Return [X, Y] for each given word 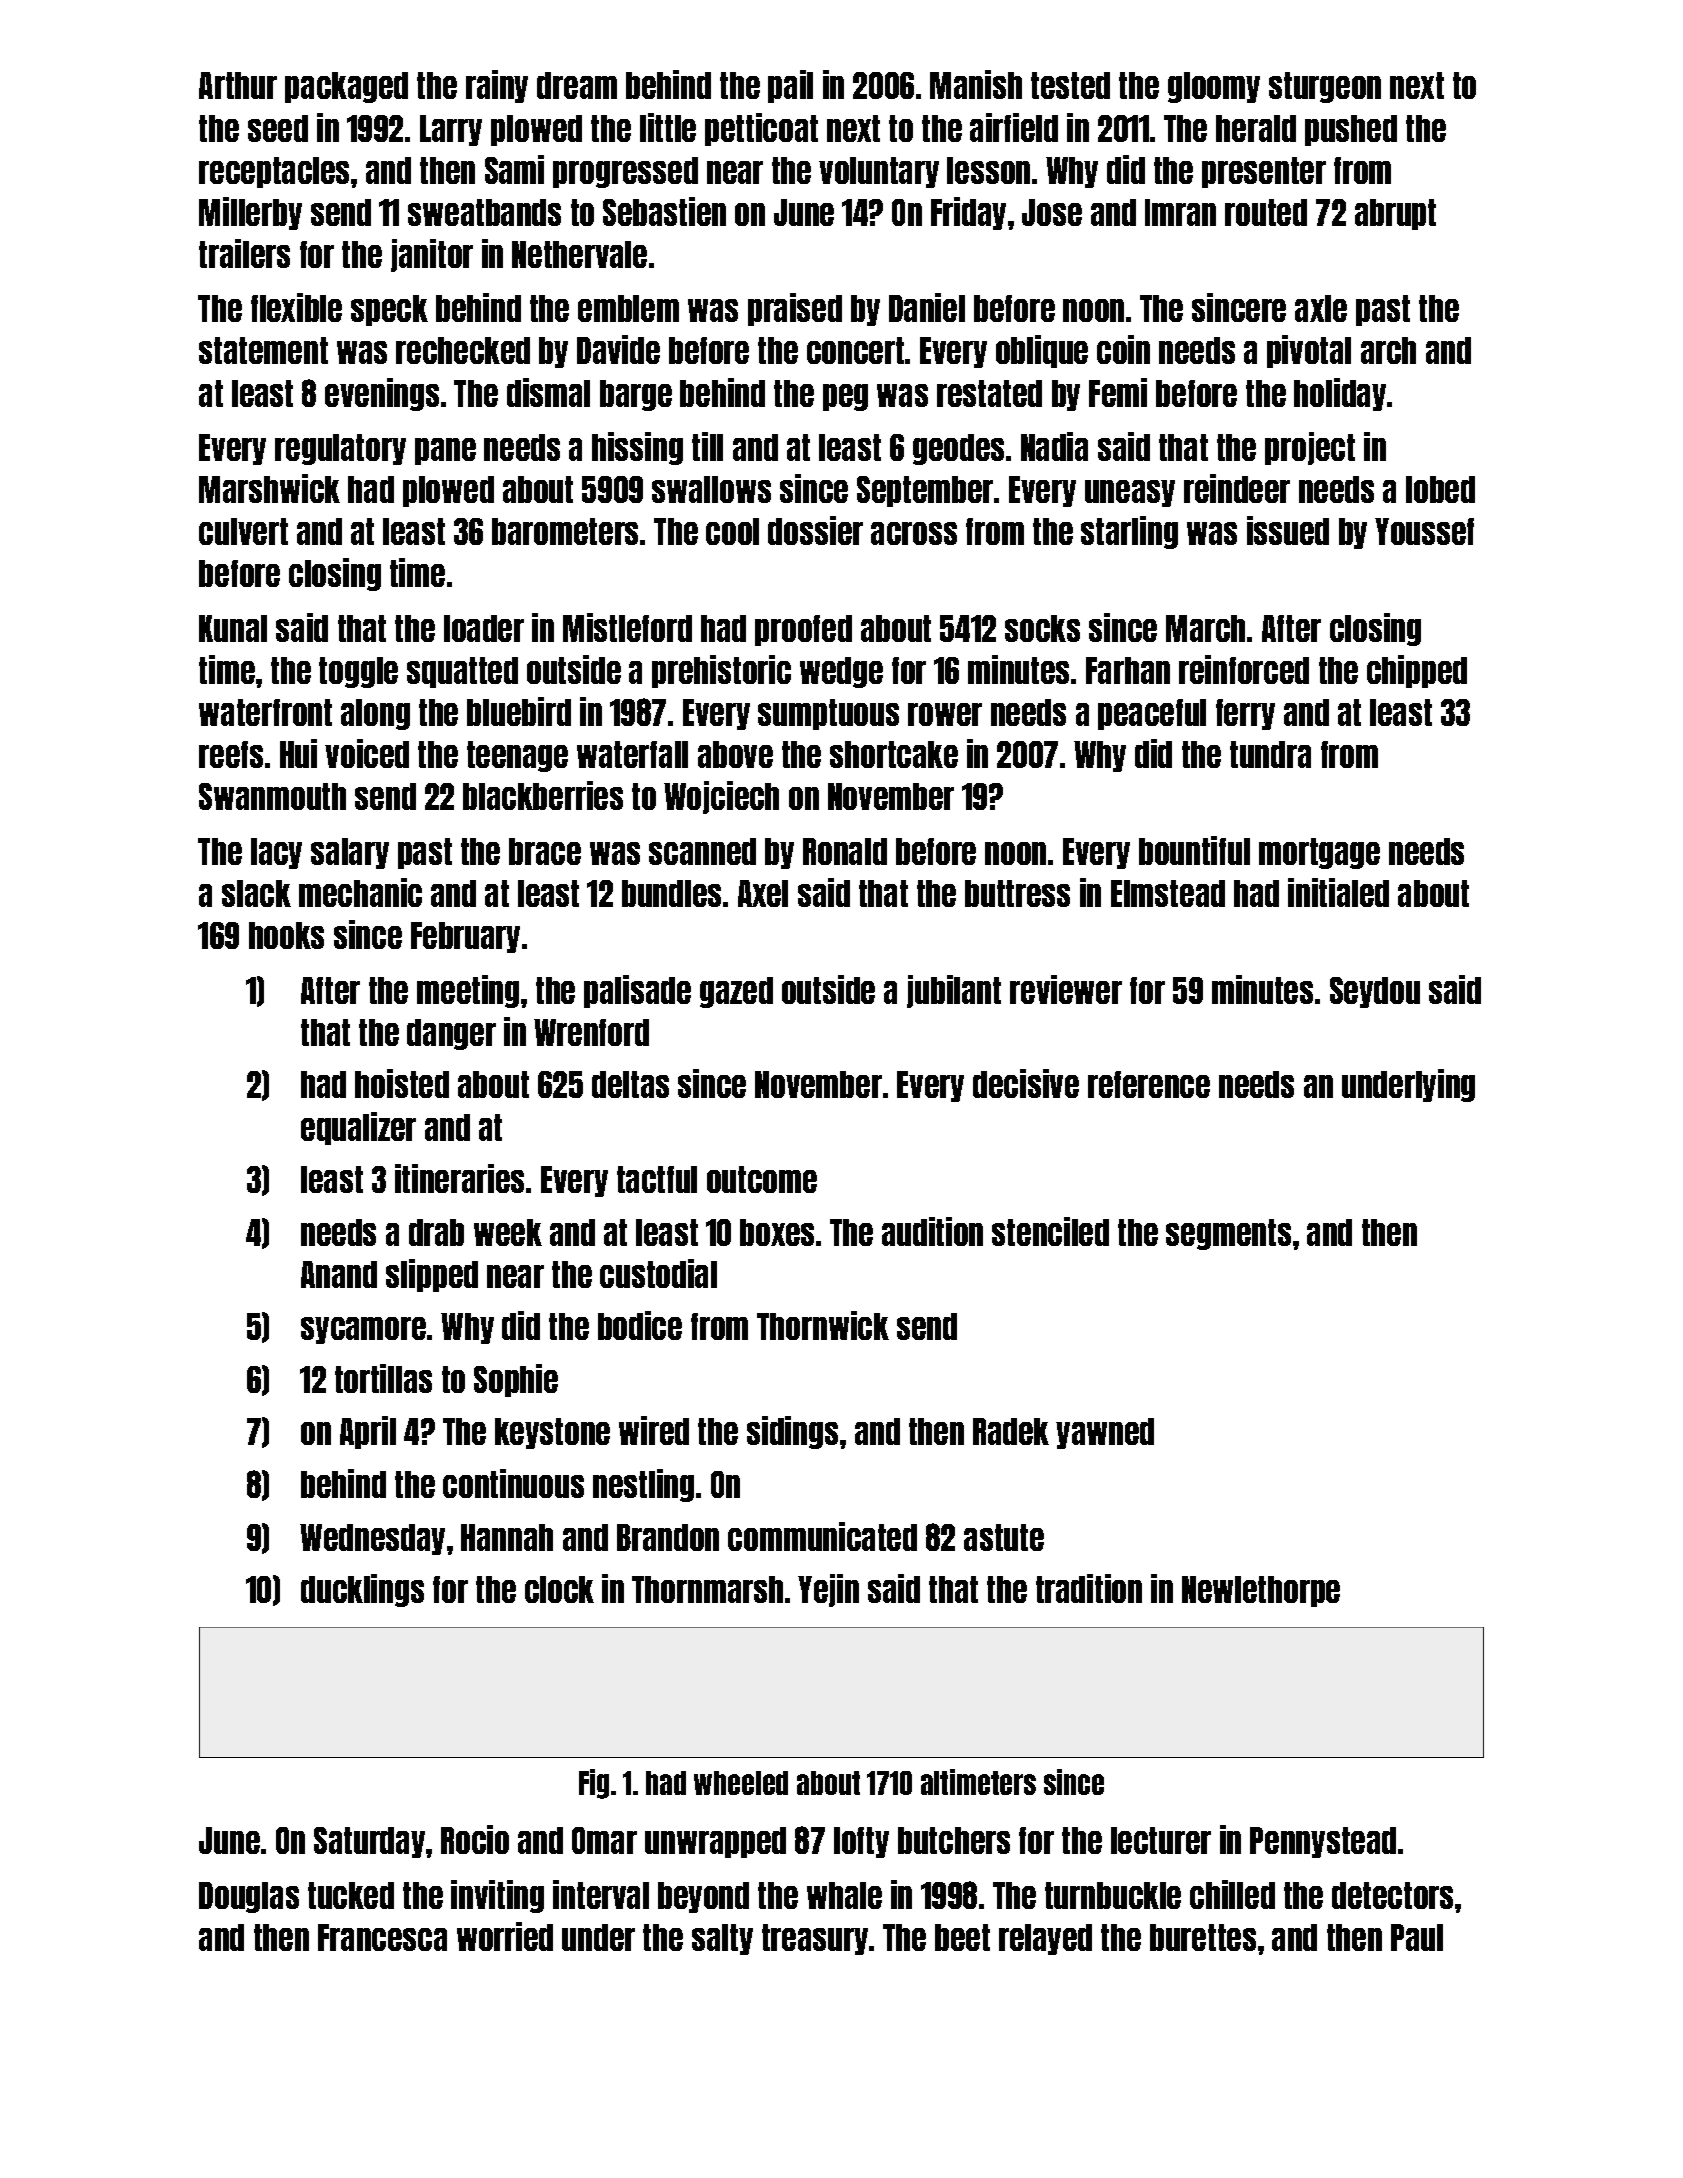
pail [790, 86]
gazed [736, 992]
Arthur [238, 85]
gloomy [1214, 87]
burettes [1203, 1937]
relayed [1045, 1939]
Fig [594, 1784]
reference [1149, 1084]
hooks [286, 935]
